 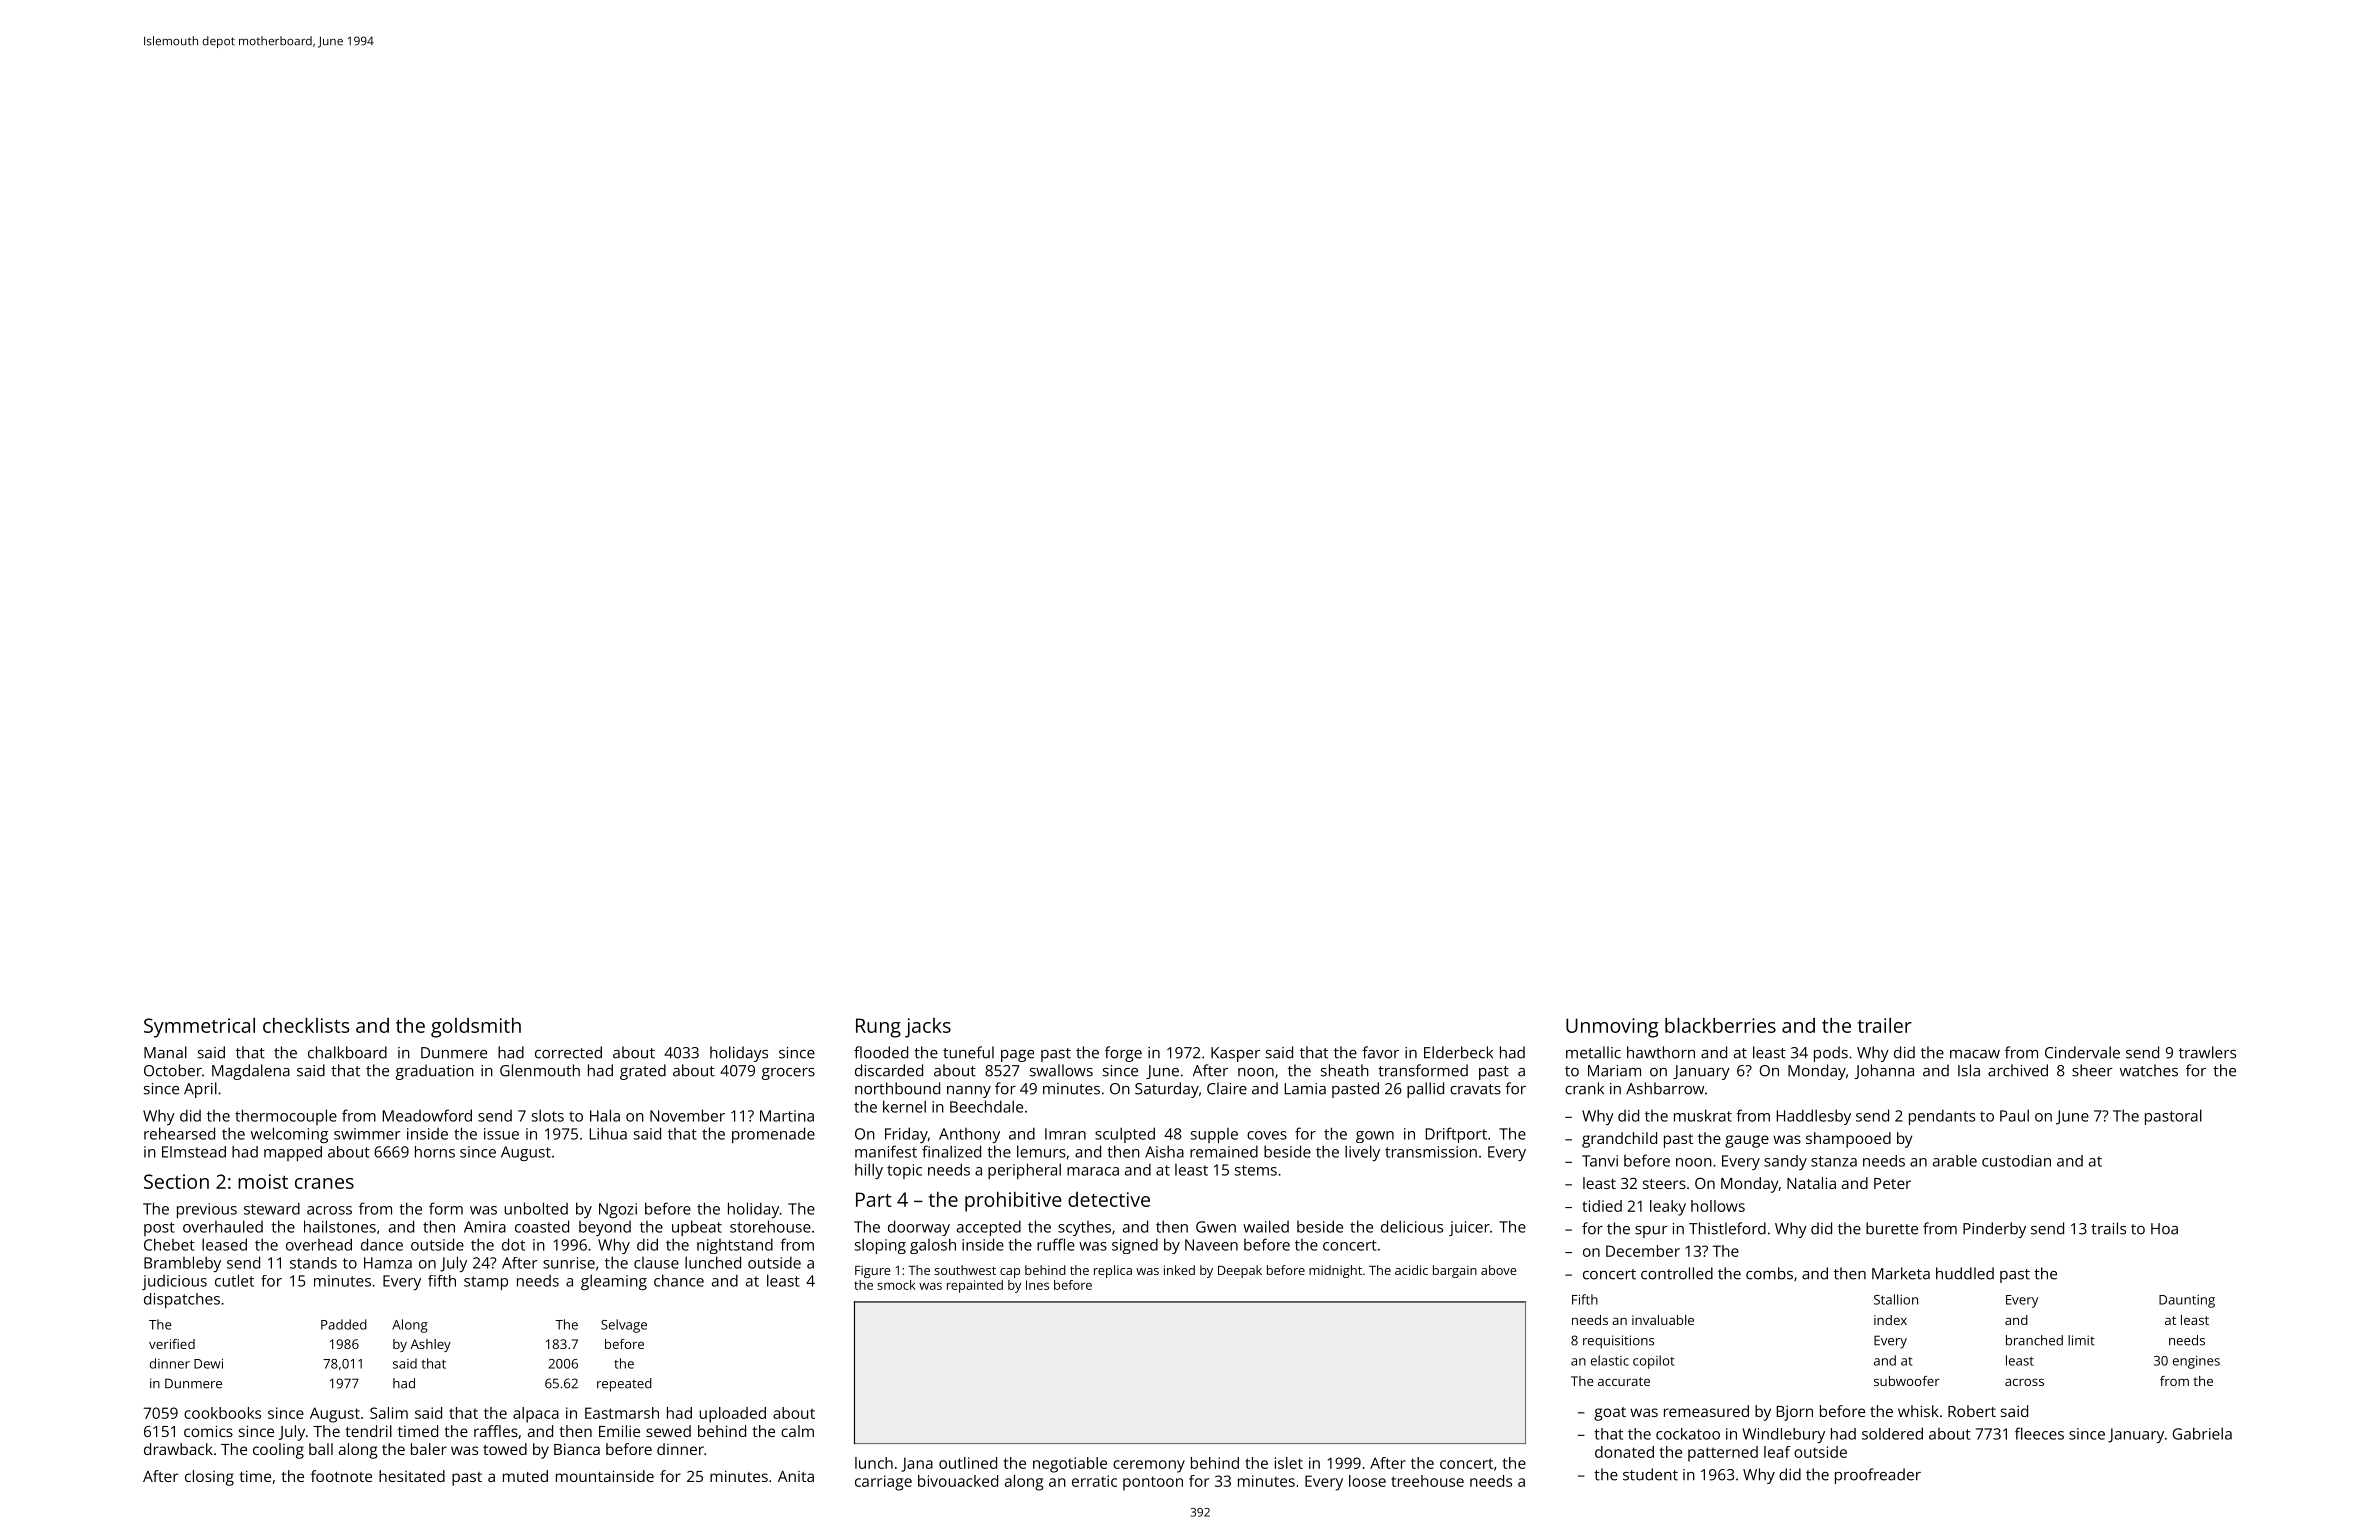 I want to click on grated, so click(x=643, y=1072).
